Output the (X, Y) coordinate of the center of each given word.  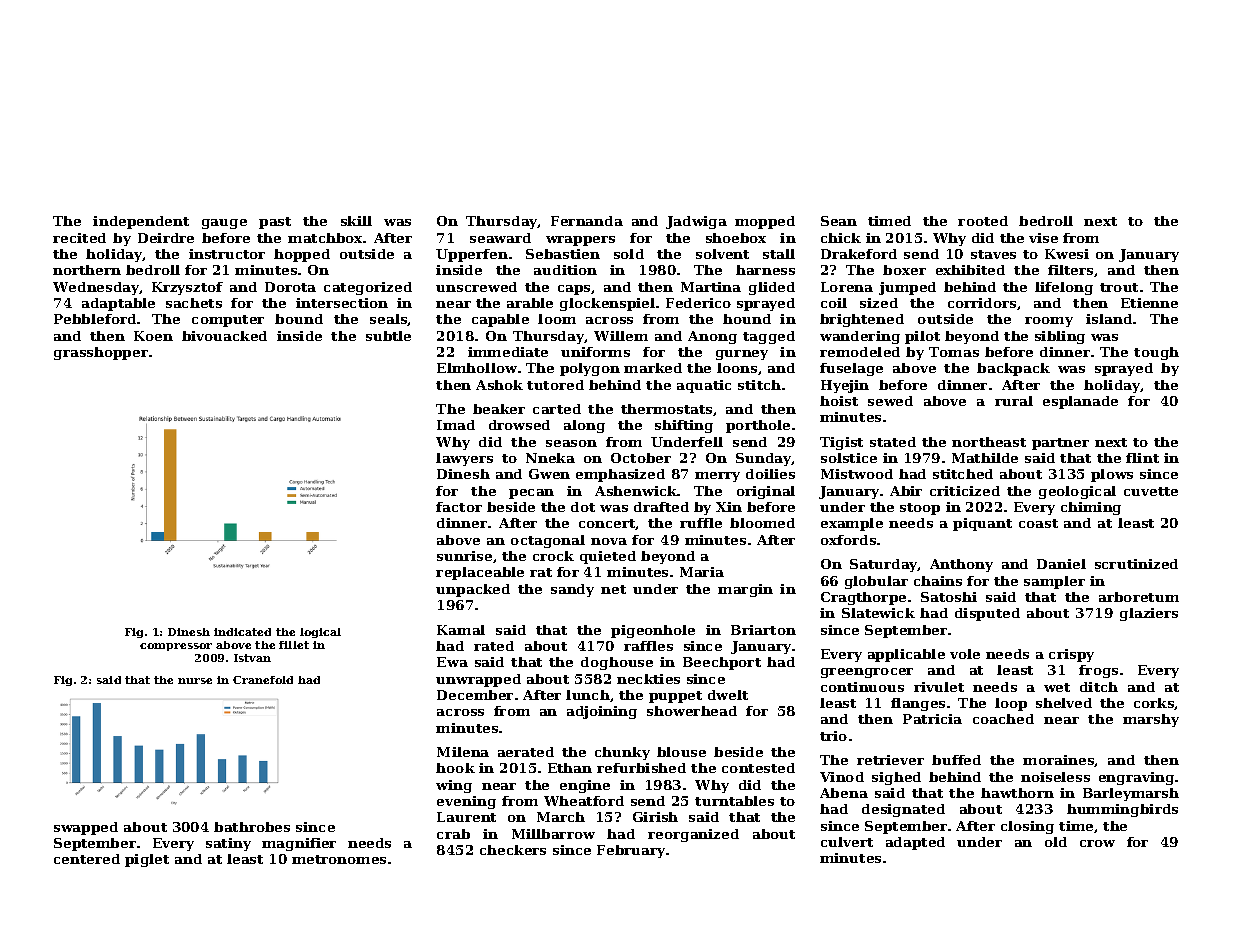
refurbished (641, 768)
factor (459, 507)
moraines (1059, 761)
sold (629, 254)
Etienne (1149, 303)
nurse (195, 681)
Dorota (290, 287)
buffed (956, 760)
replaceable (480, 573)
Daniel (1061, 564)
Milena (463, 752)
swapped (86, 828)
